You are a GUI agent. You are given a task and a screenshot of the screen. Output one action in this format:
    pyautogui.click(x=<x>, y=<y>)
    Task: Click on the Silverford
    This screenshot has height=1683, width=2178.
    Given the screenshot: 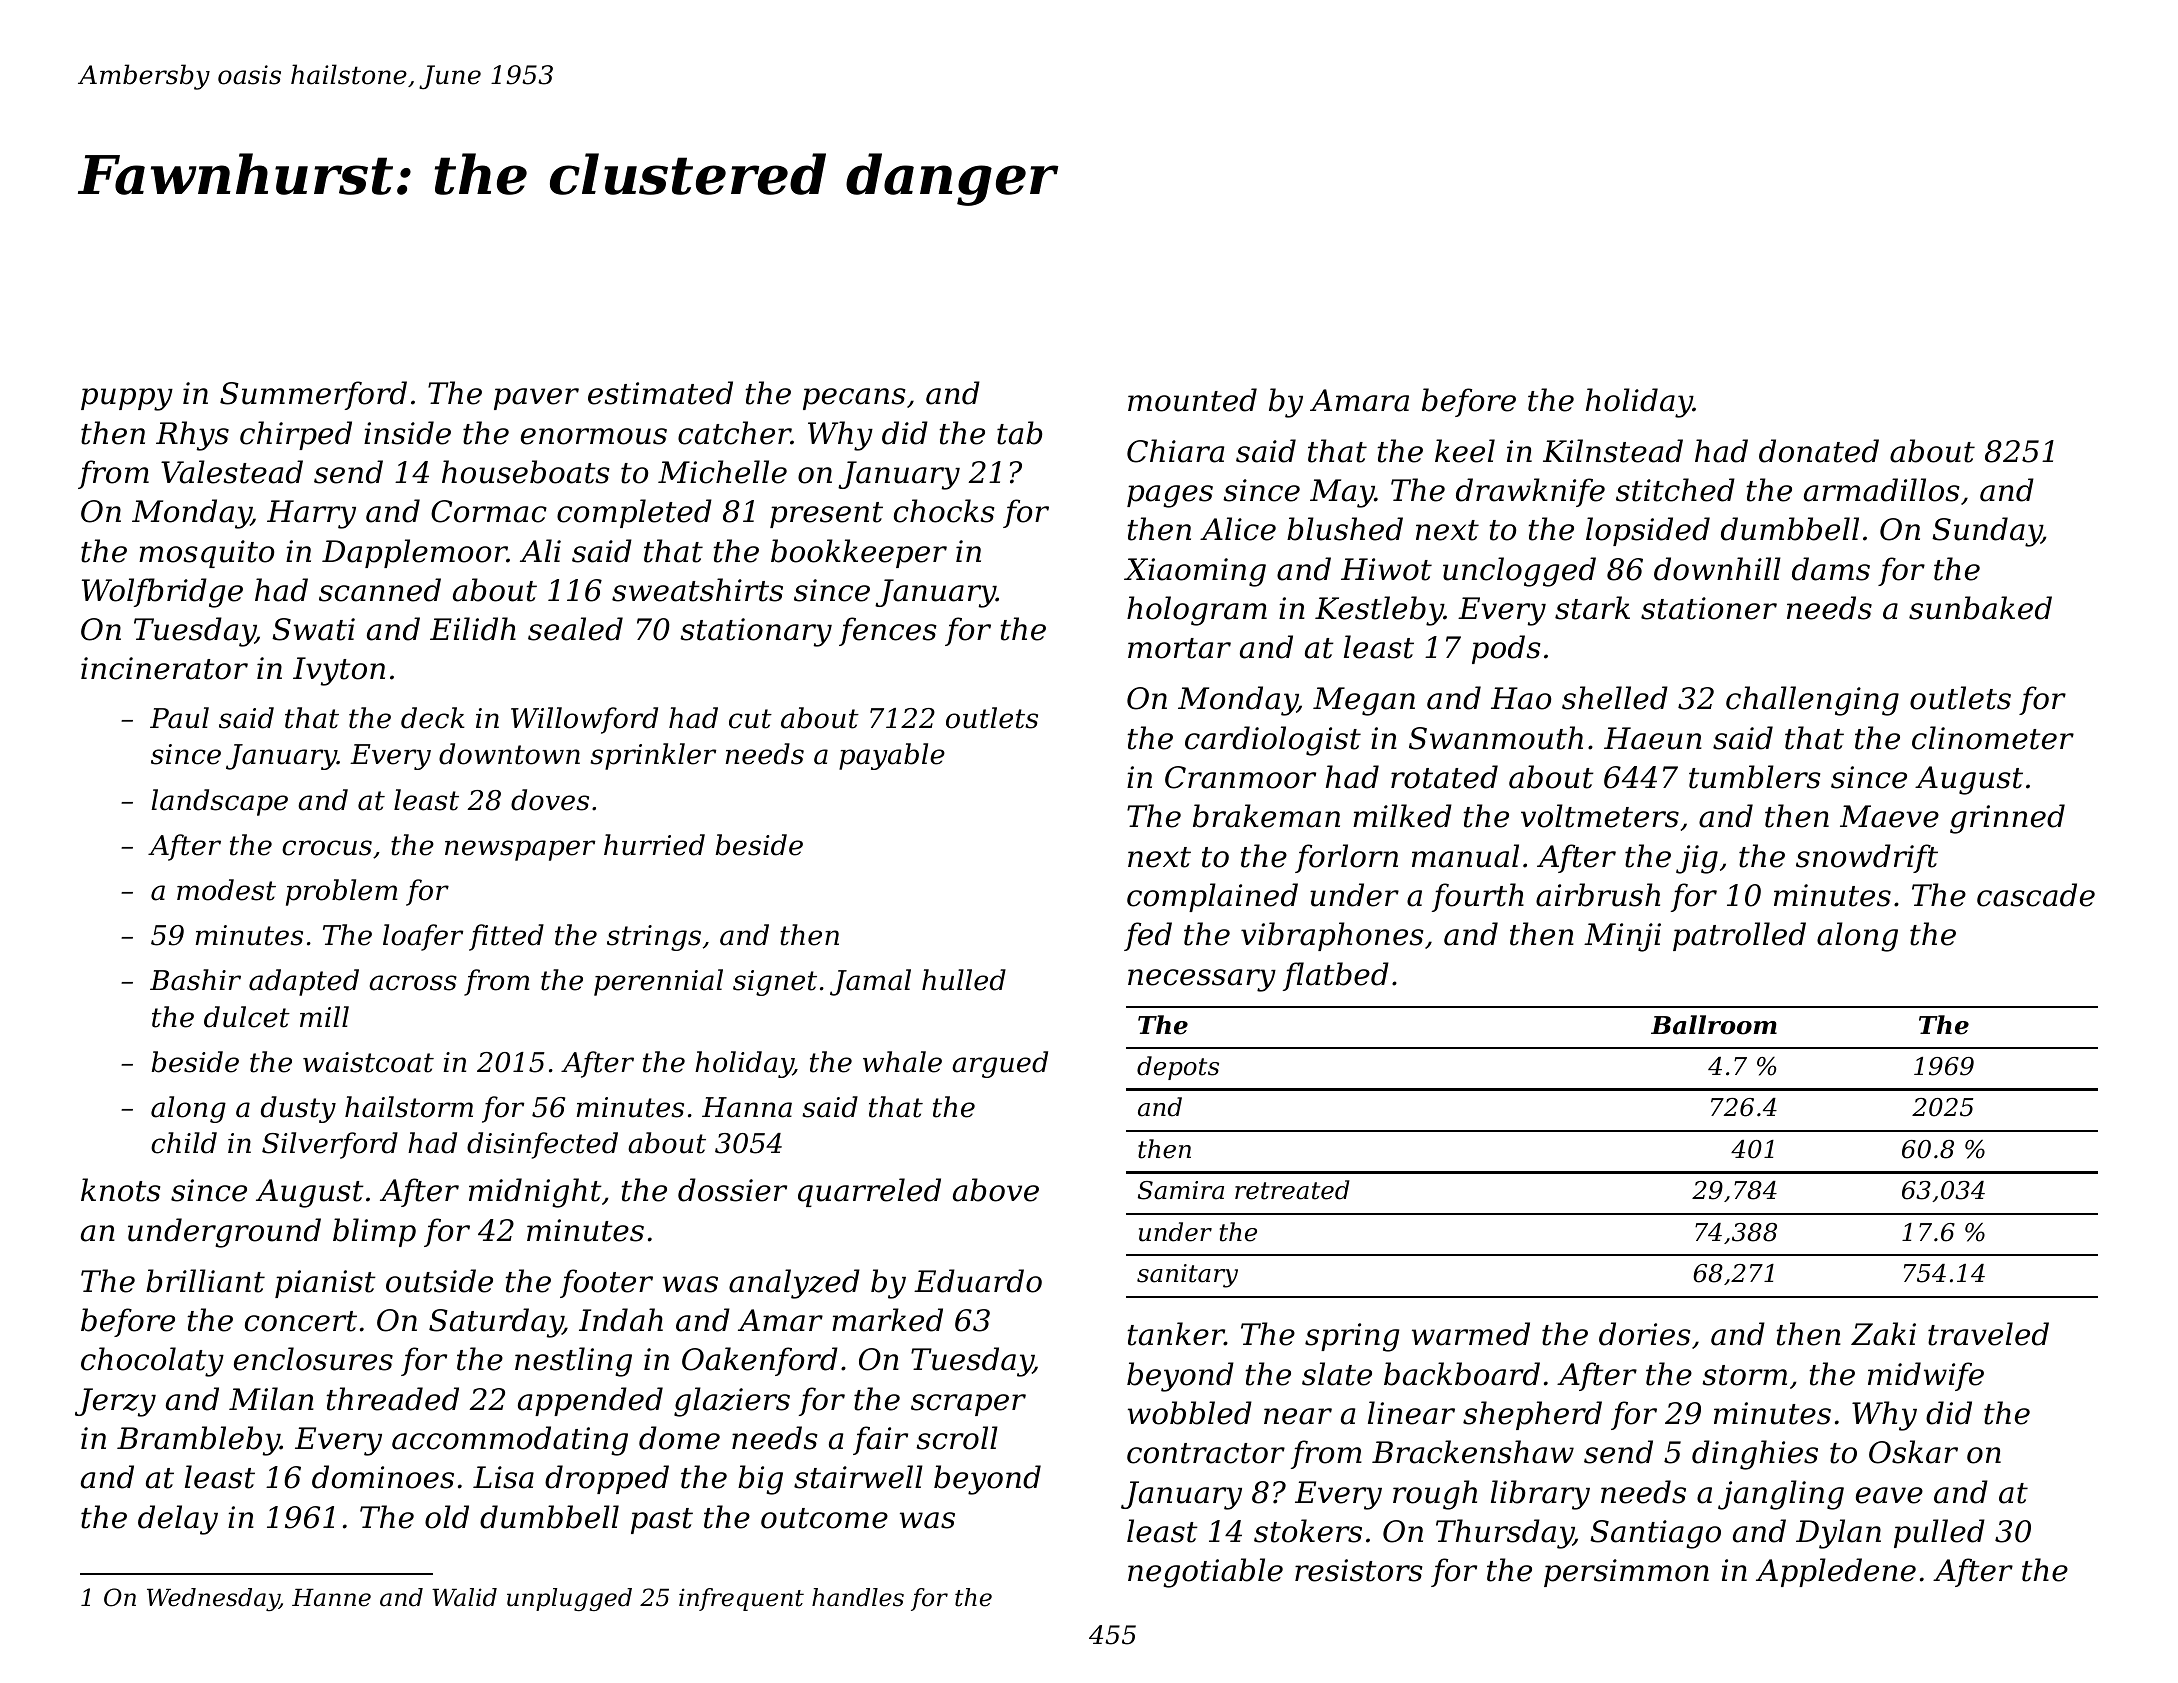 What is the action you would take?
    pyautogui.click(x=330, y=1145)
